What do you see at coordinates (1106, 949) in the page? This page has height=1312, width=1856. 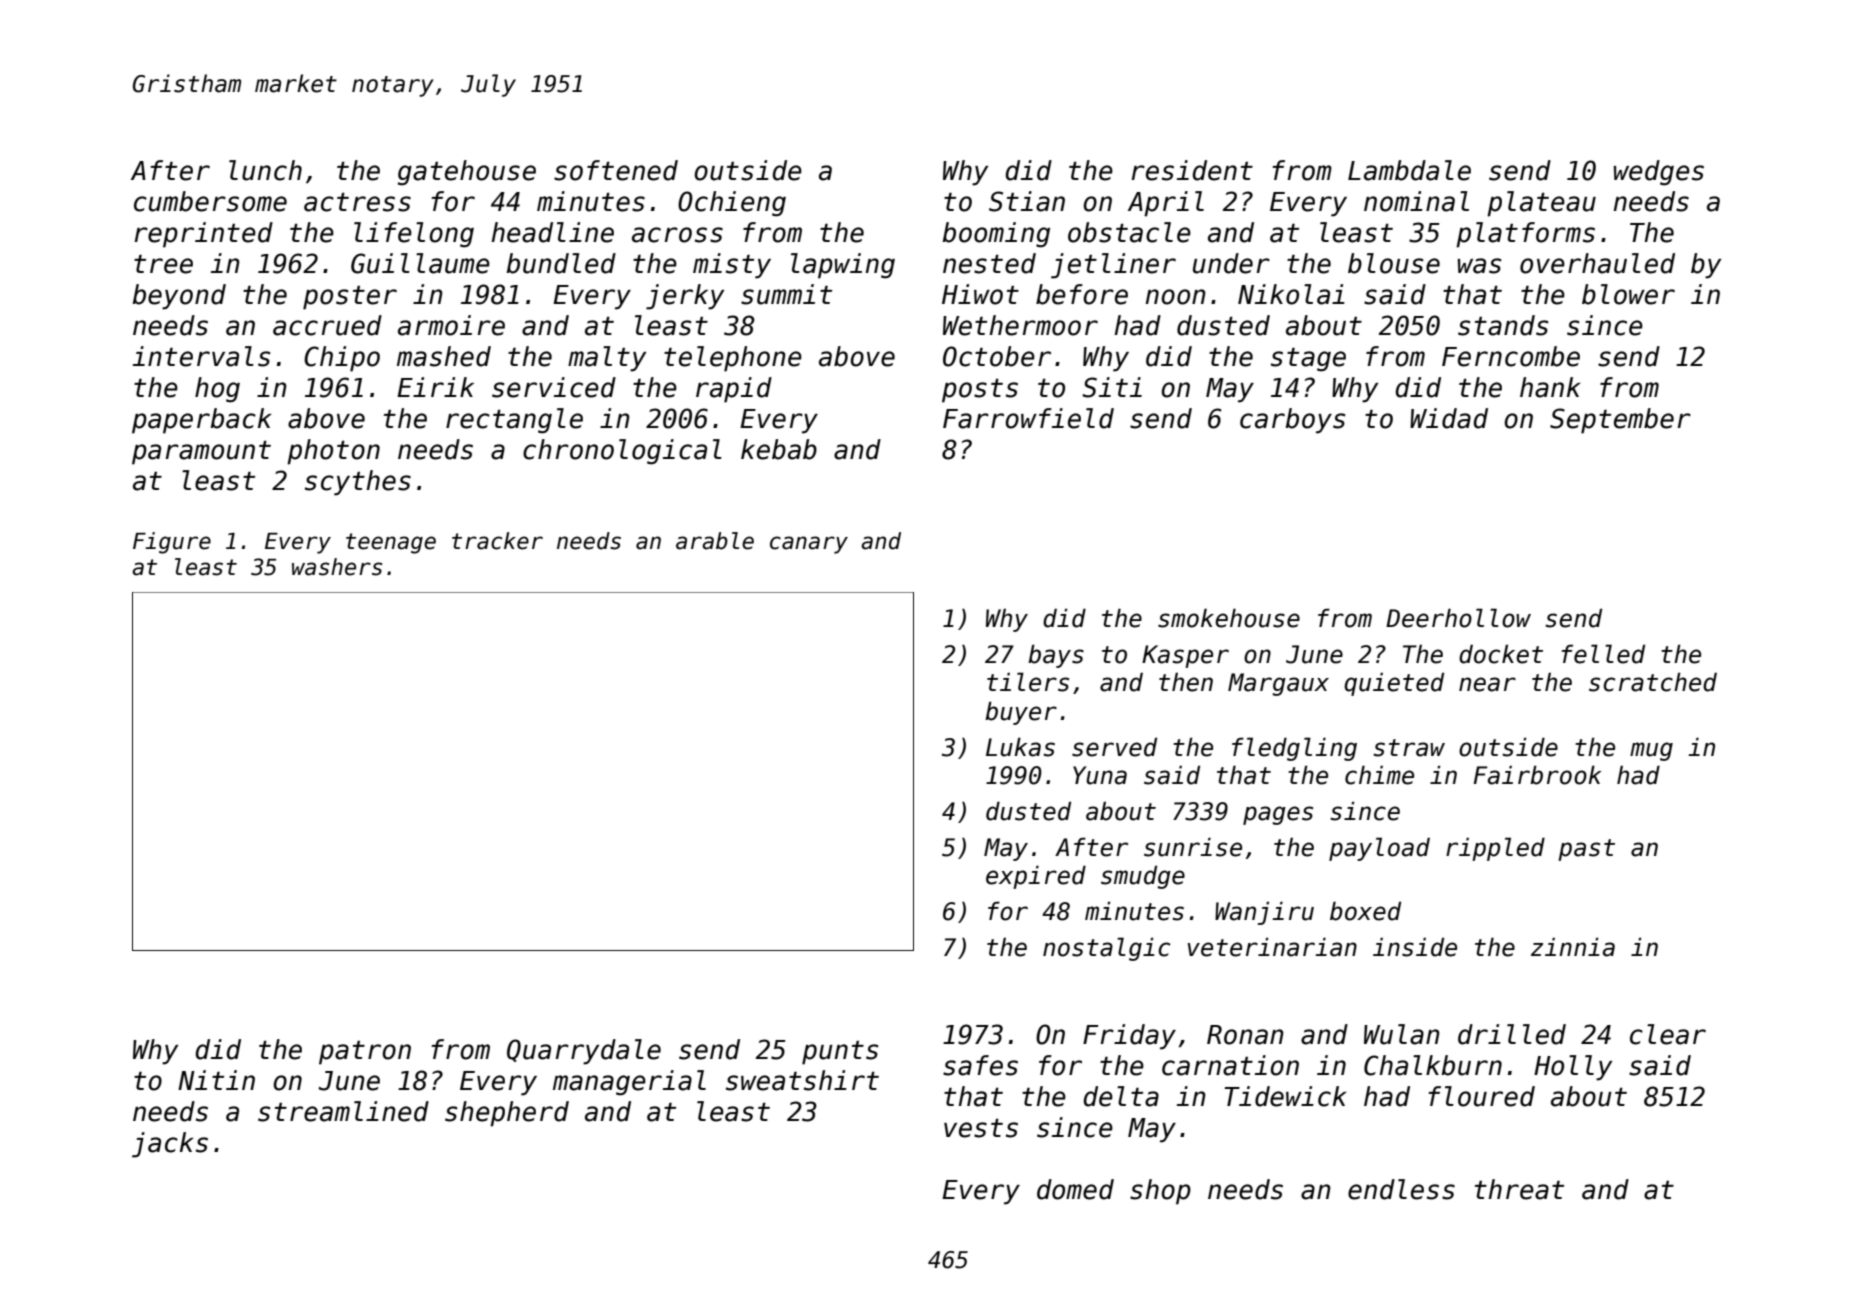 I see `nostalgic` at bounding box center [1106, 949].
